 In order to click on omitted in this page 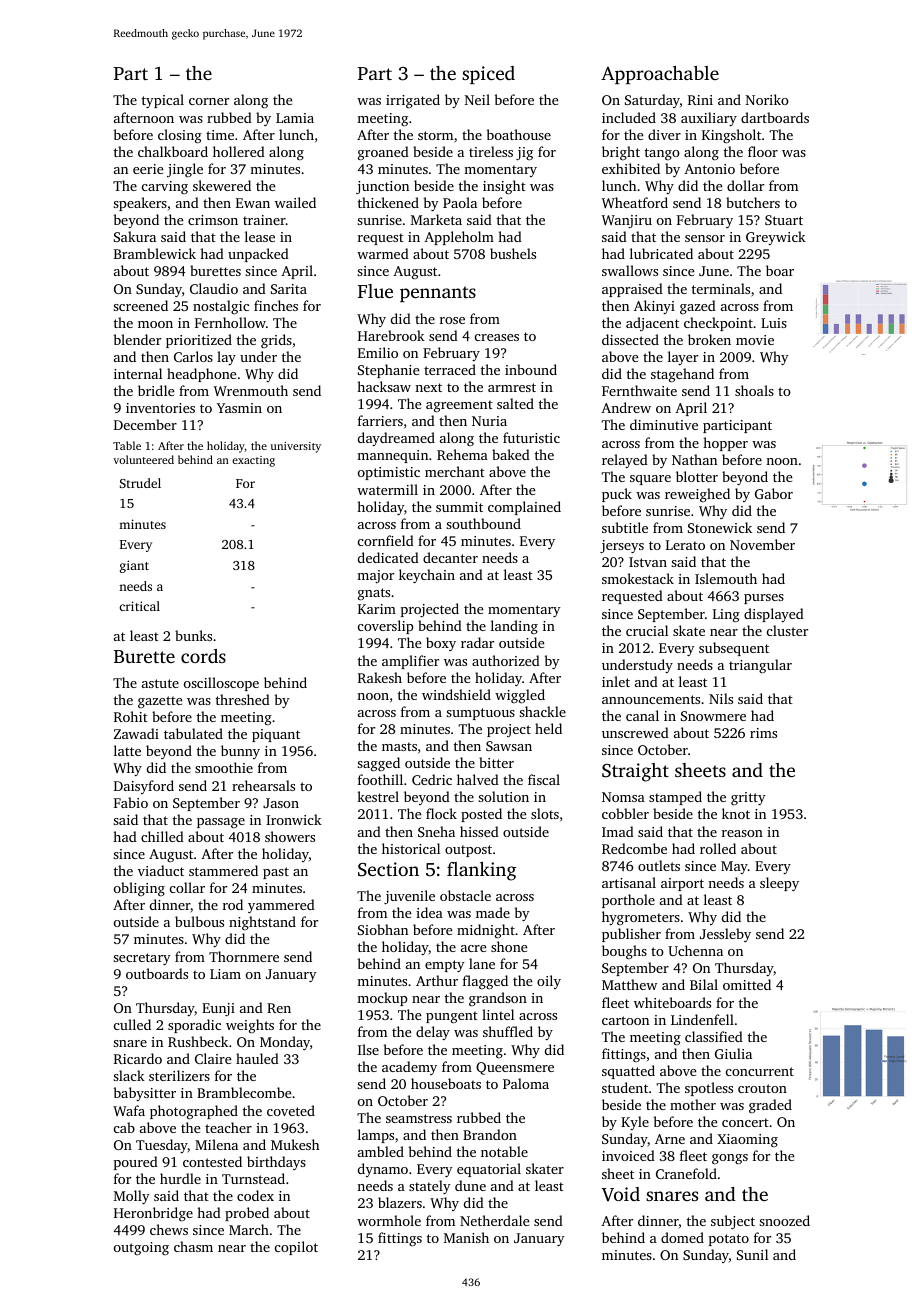, I will do `click(747, 984)`.
